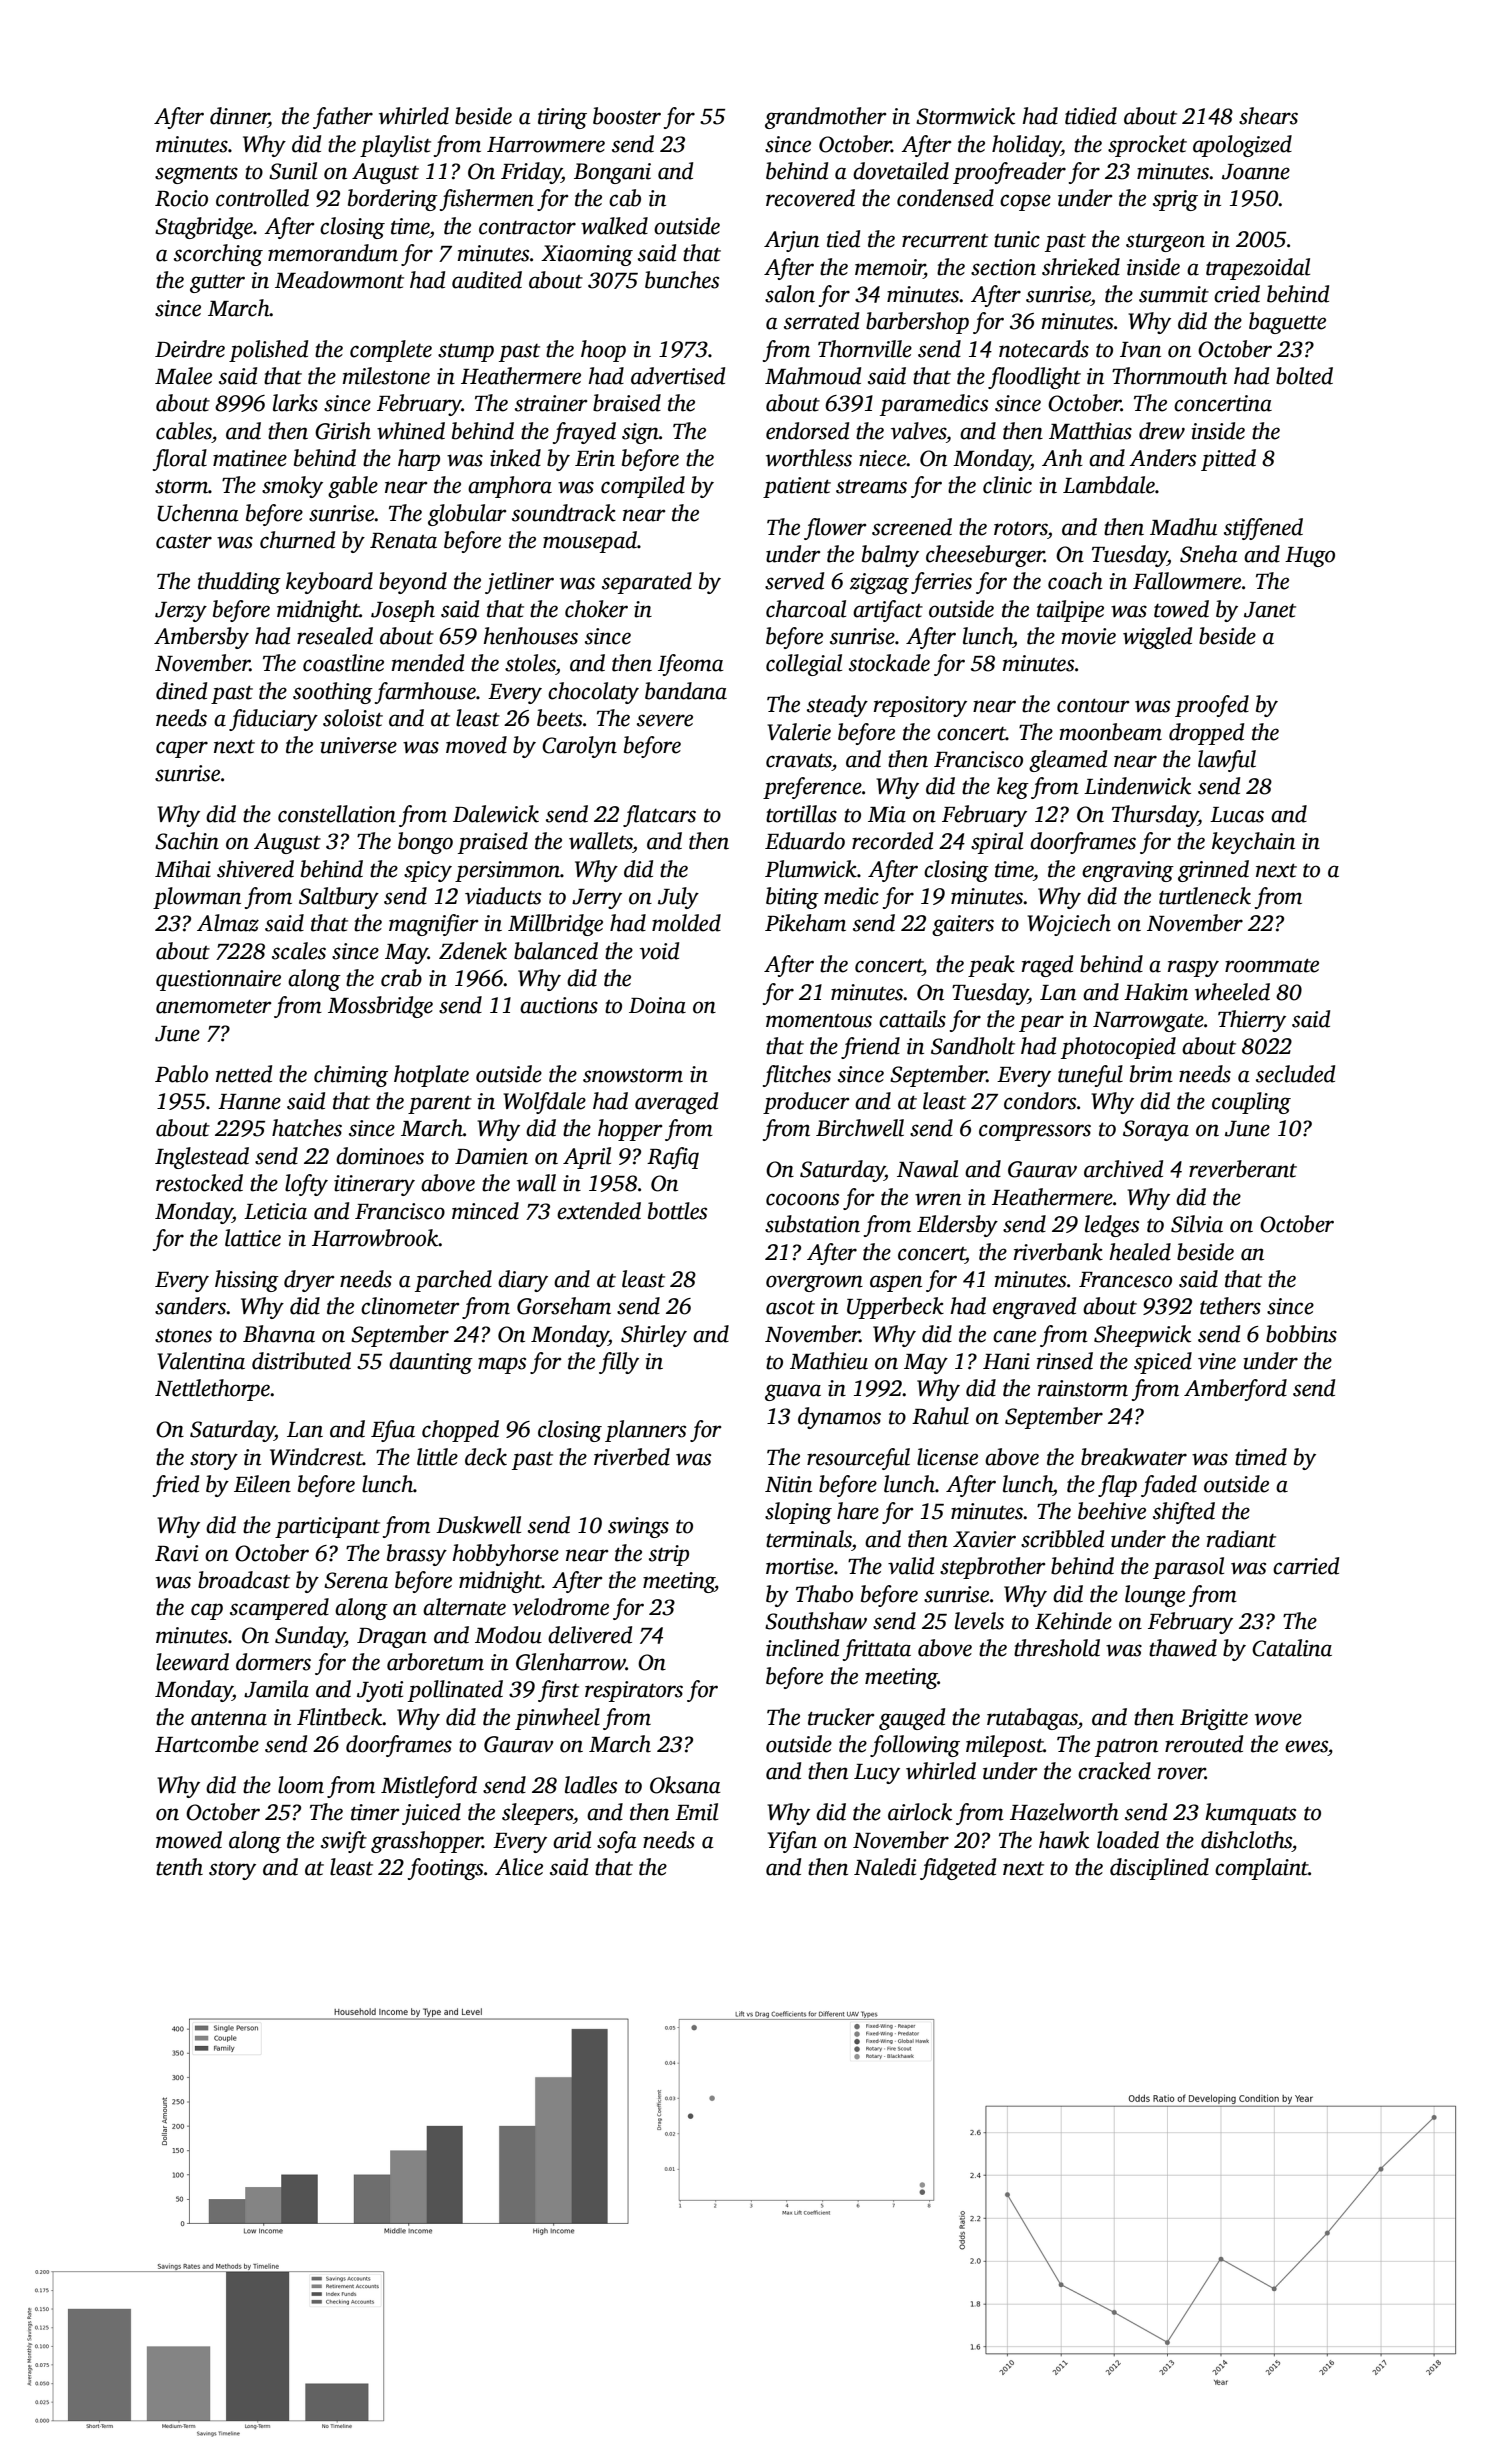 This document has width=1496, height=2464. Describe the element at coordinates (997, 843) in the document. I see `spiral` at that location.
